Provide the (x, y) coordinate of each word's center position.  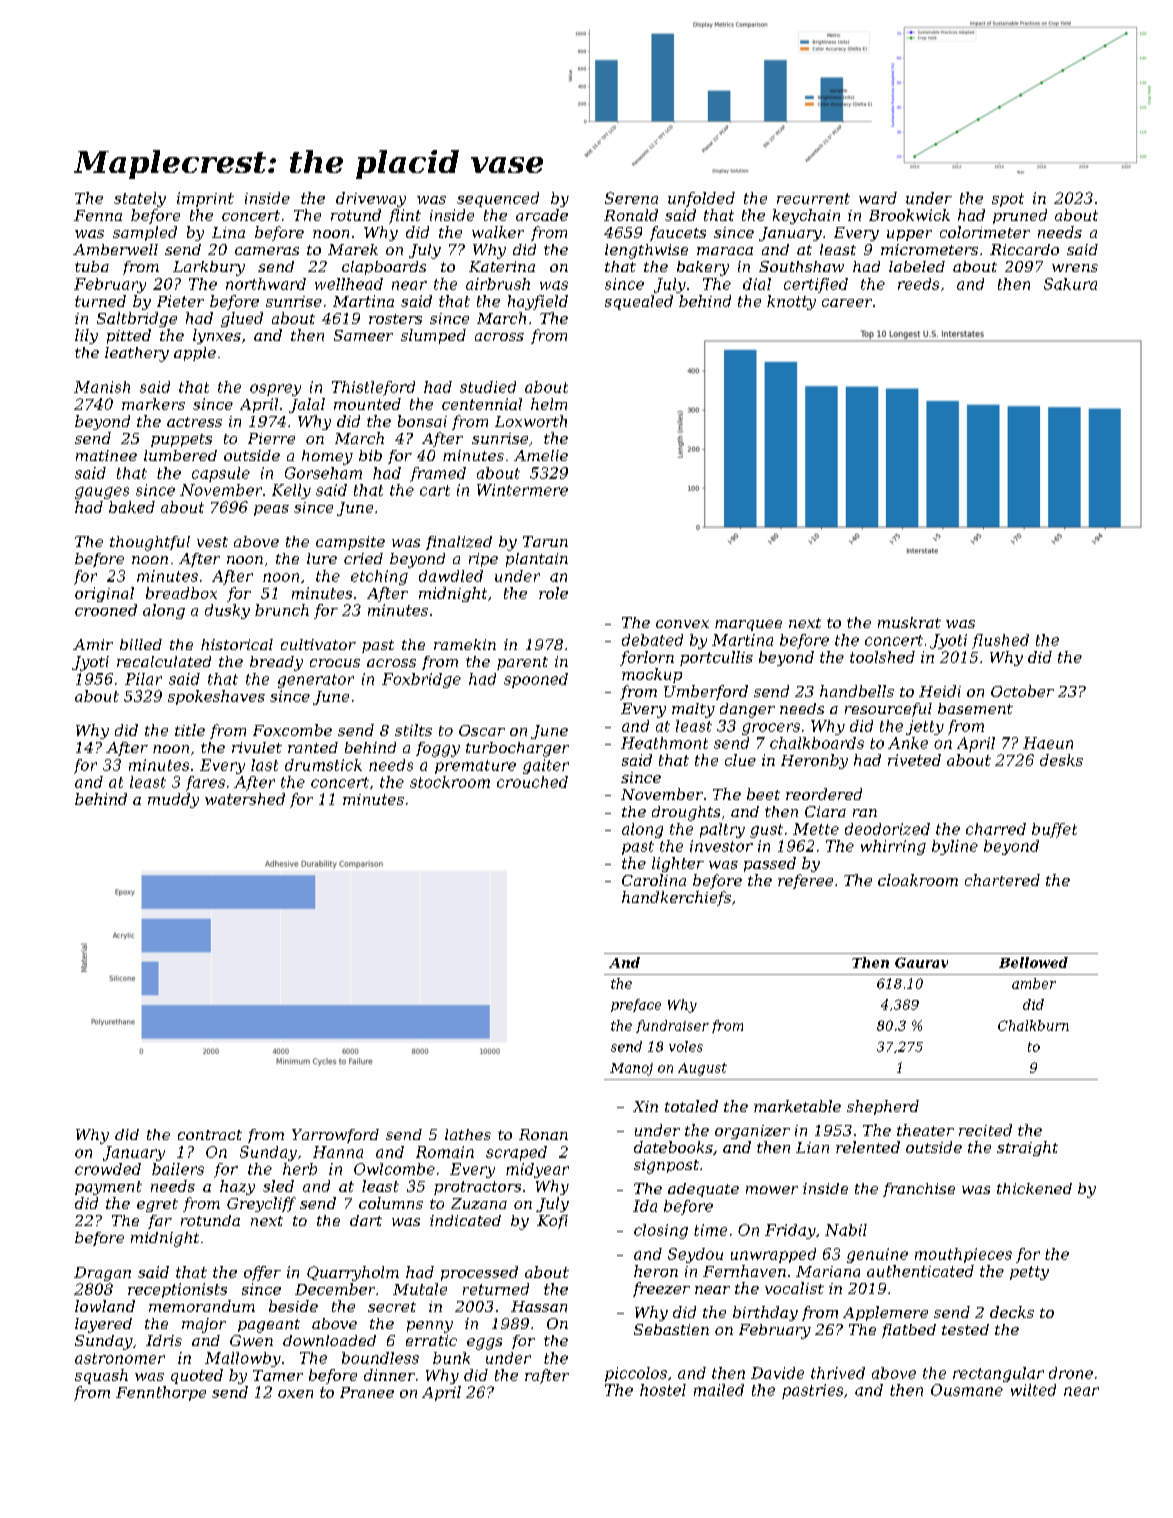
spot (1008, 200)
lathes (468, 1134)
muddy (173, 800)
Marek (353, 249)
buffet (1054, 830)
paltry (722, 830)
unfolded (701, 199)
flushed (1000, 641)
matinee (106, 455)
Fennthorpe (161, 1393)
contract (210, 1135)
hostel (663, 1390)
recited (985, 1130)
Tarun (545, 541)
